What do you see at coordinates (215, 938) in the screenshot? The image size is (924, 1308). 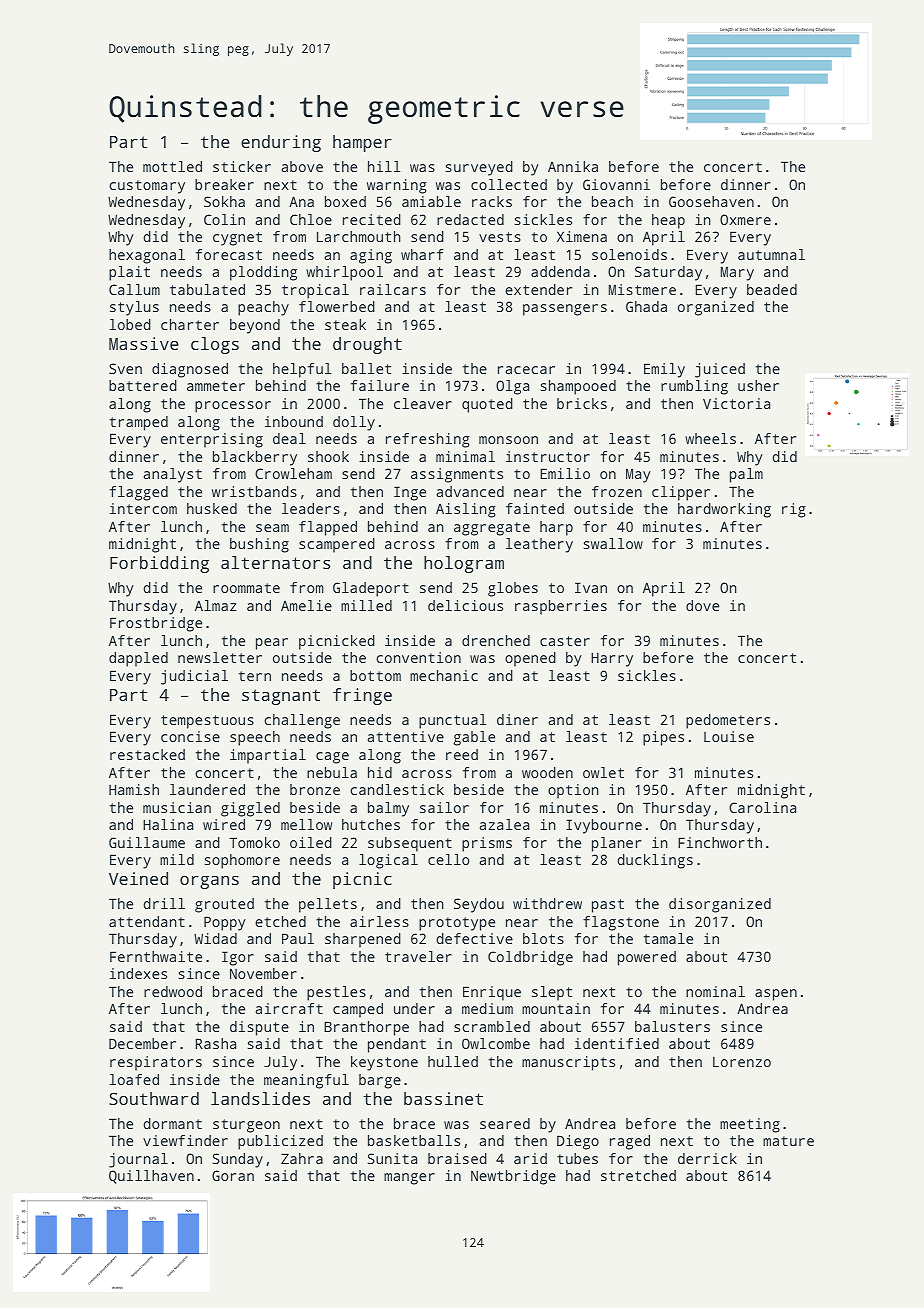 I see `Widad` at bounding box center [215, 938].
